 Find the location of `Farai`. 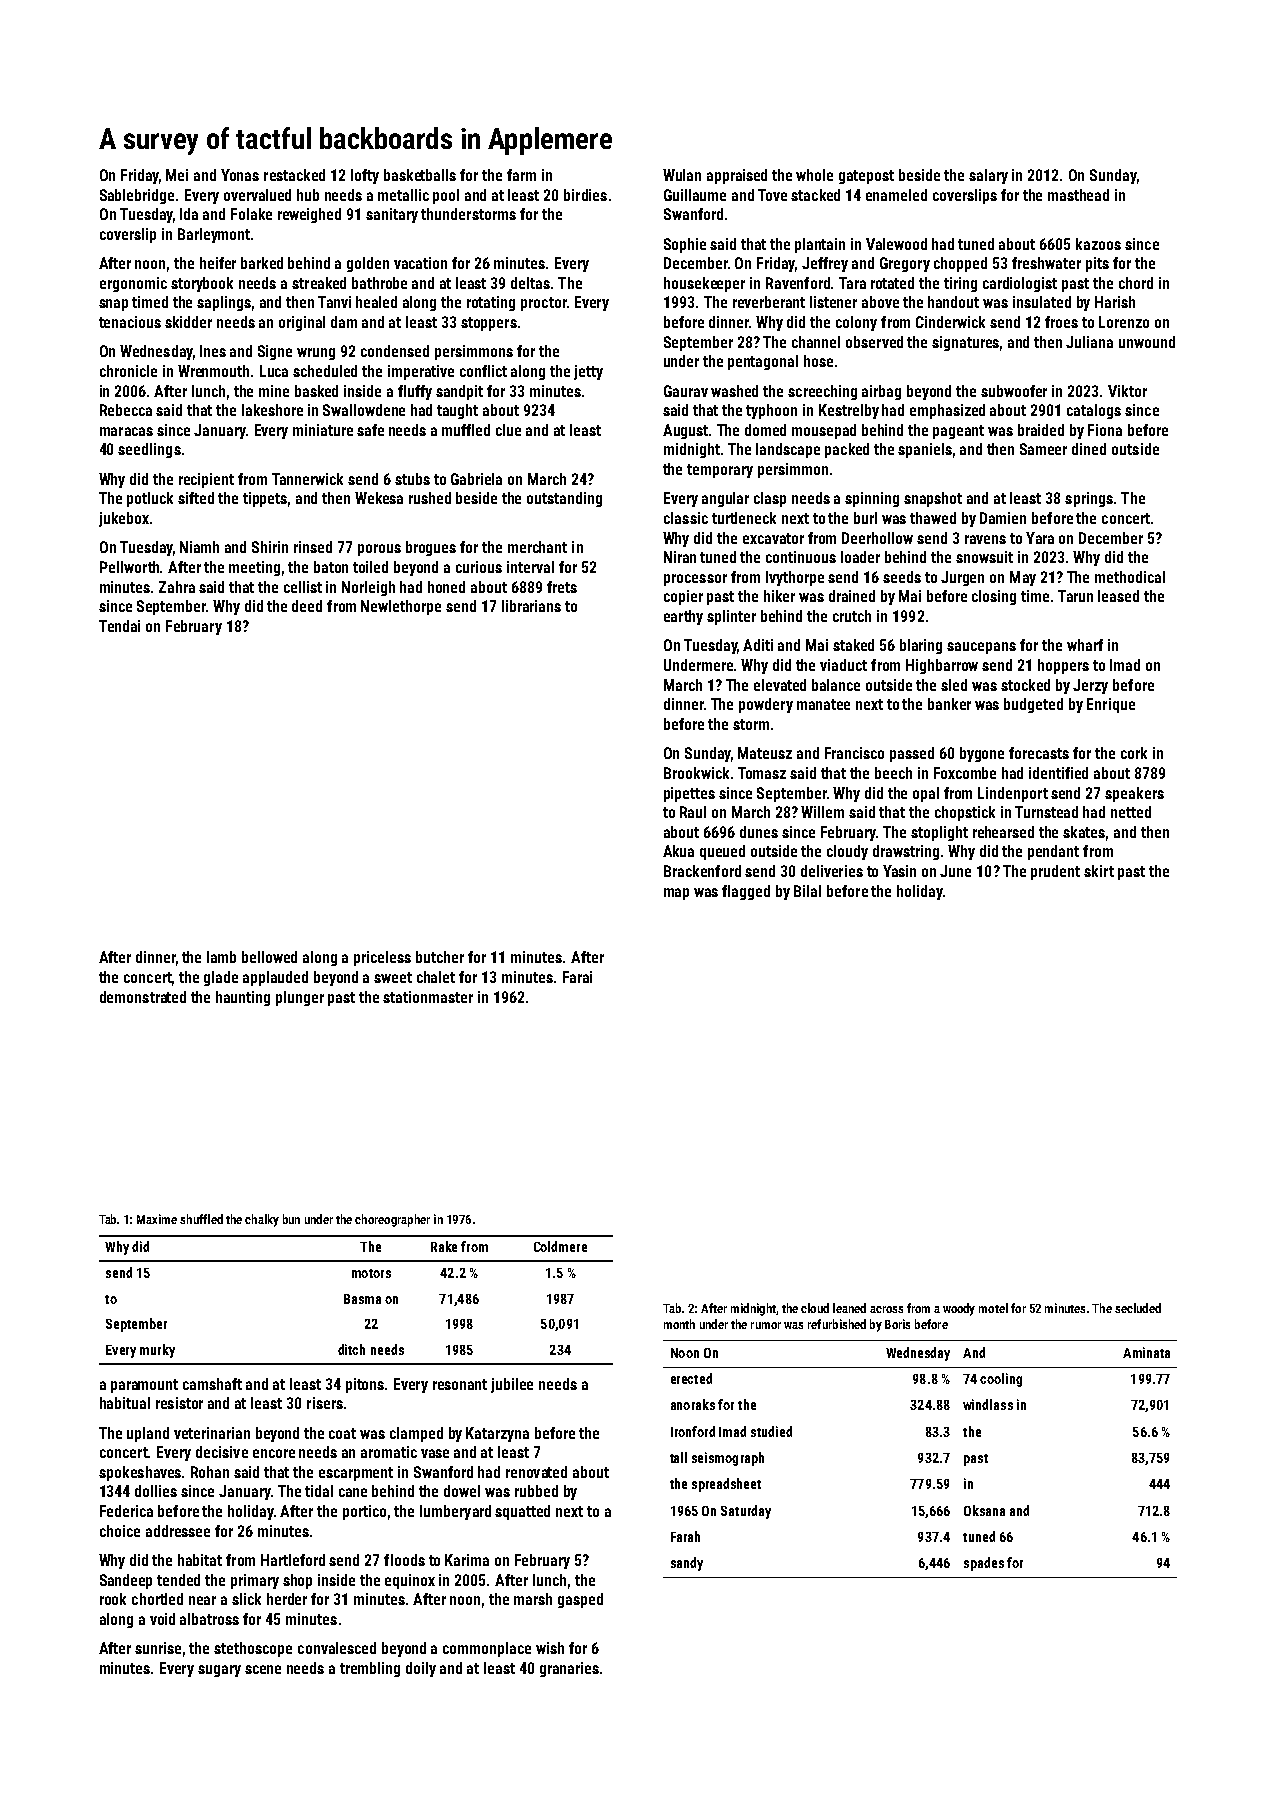

Farai is located at coordinates (577, 977).
